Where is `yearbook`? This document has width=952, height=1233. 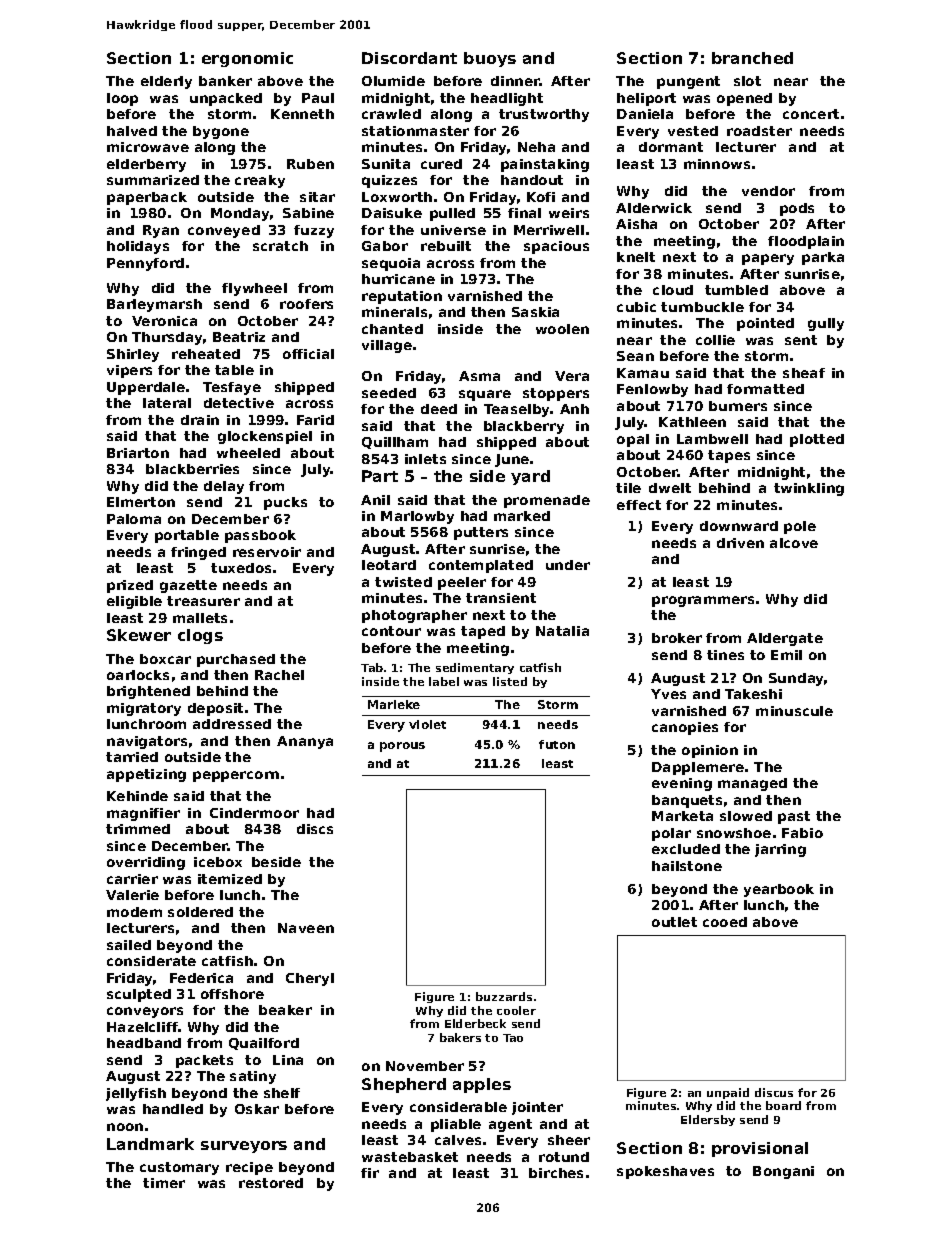 yearbook is located at coordinates (779, 890).
